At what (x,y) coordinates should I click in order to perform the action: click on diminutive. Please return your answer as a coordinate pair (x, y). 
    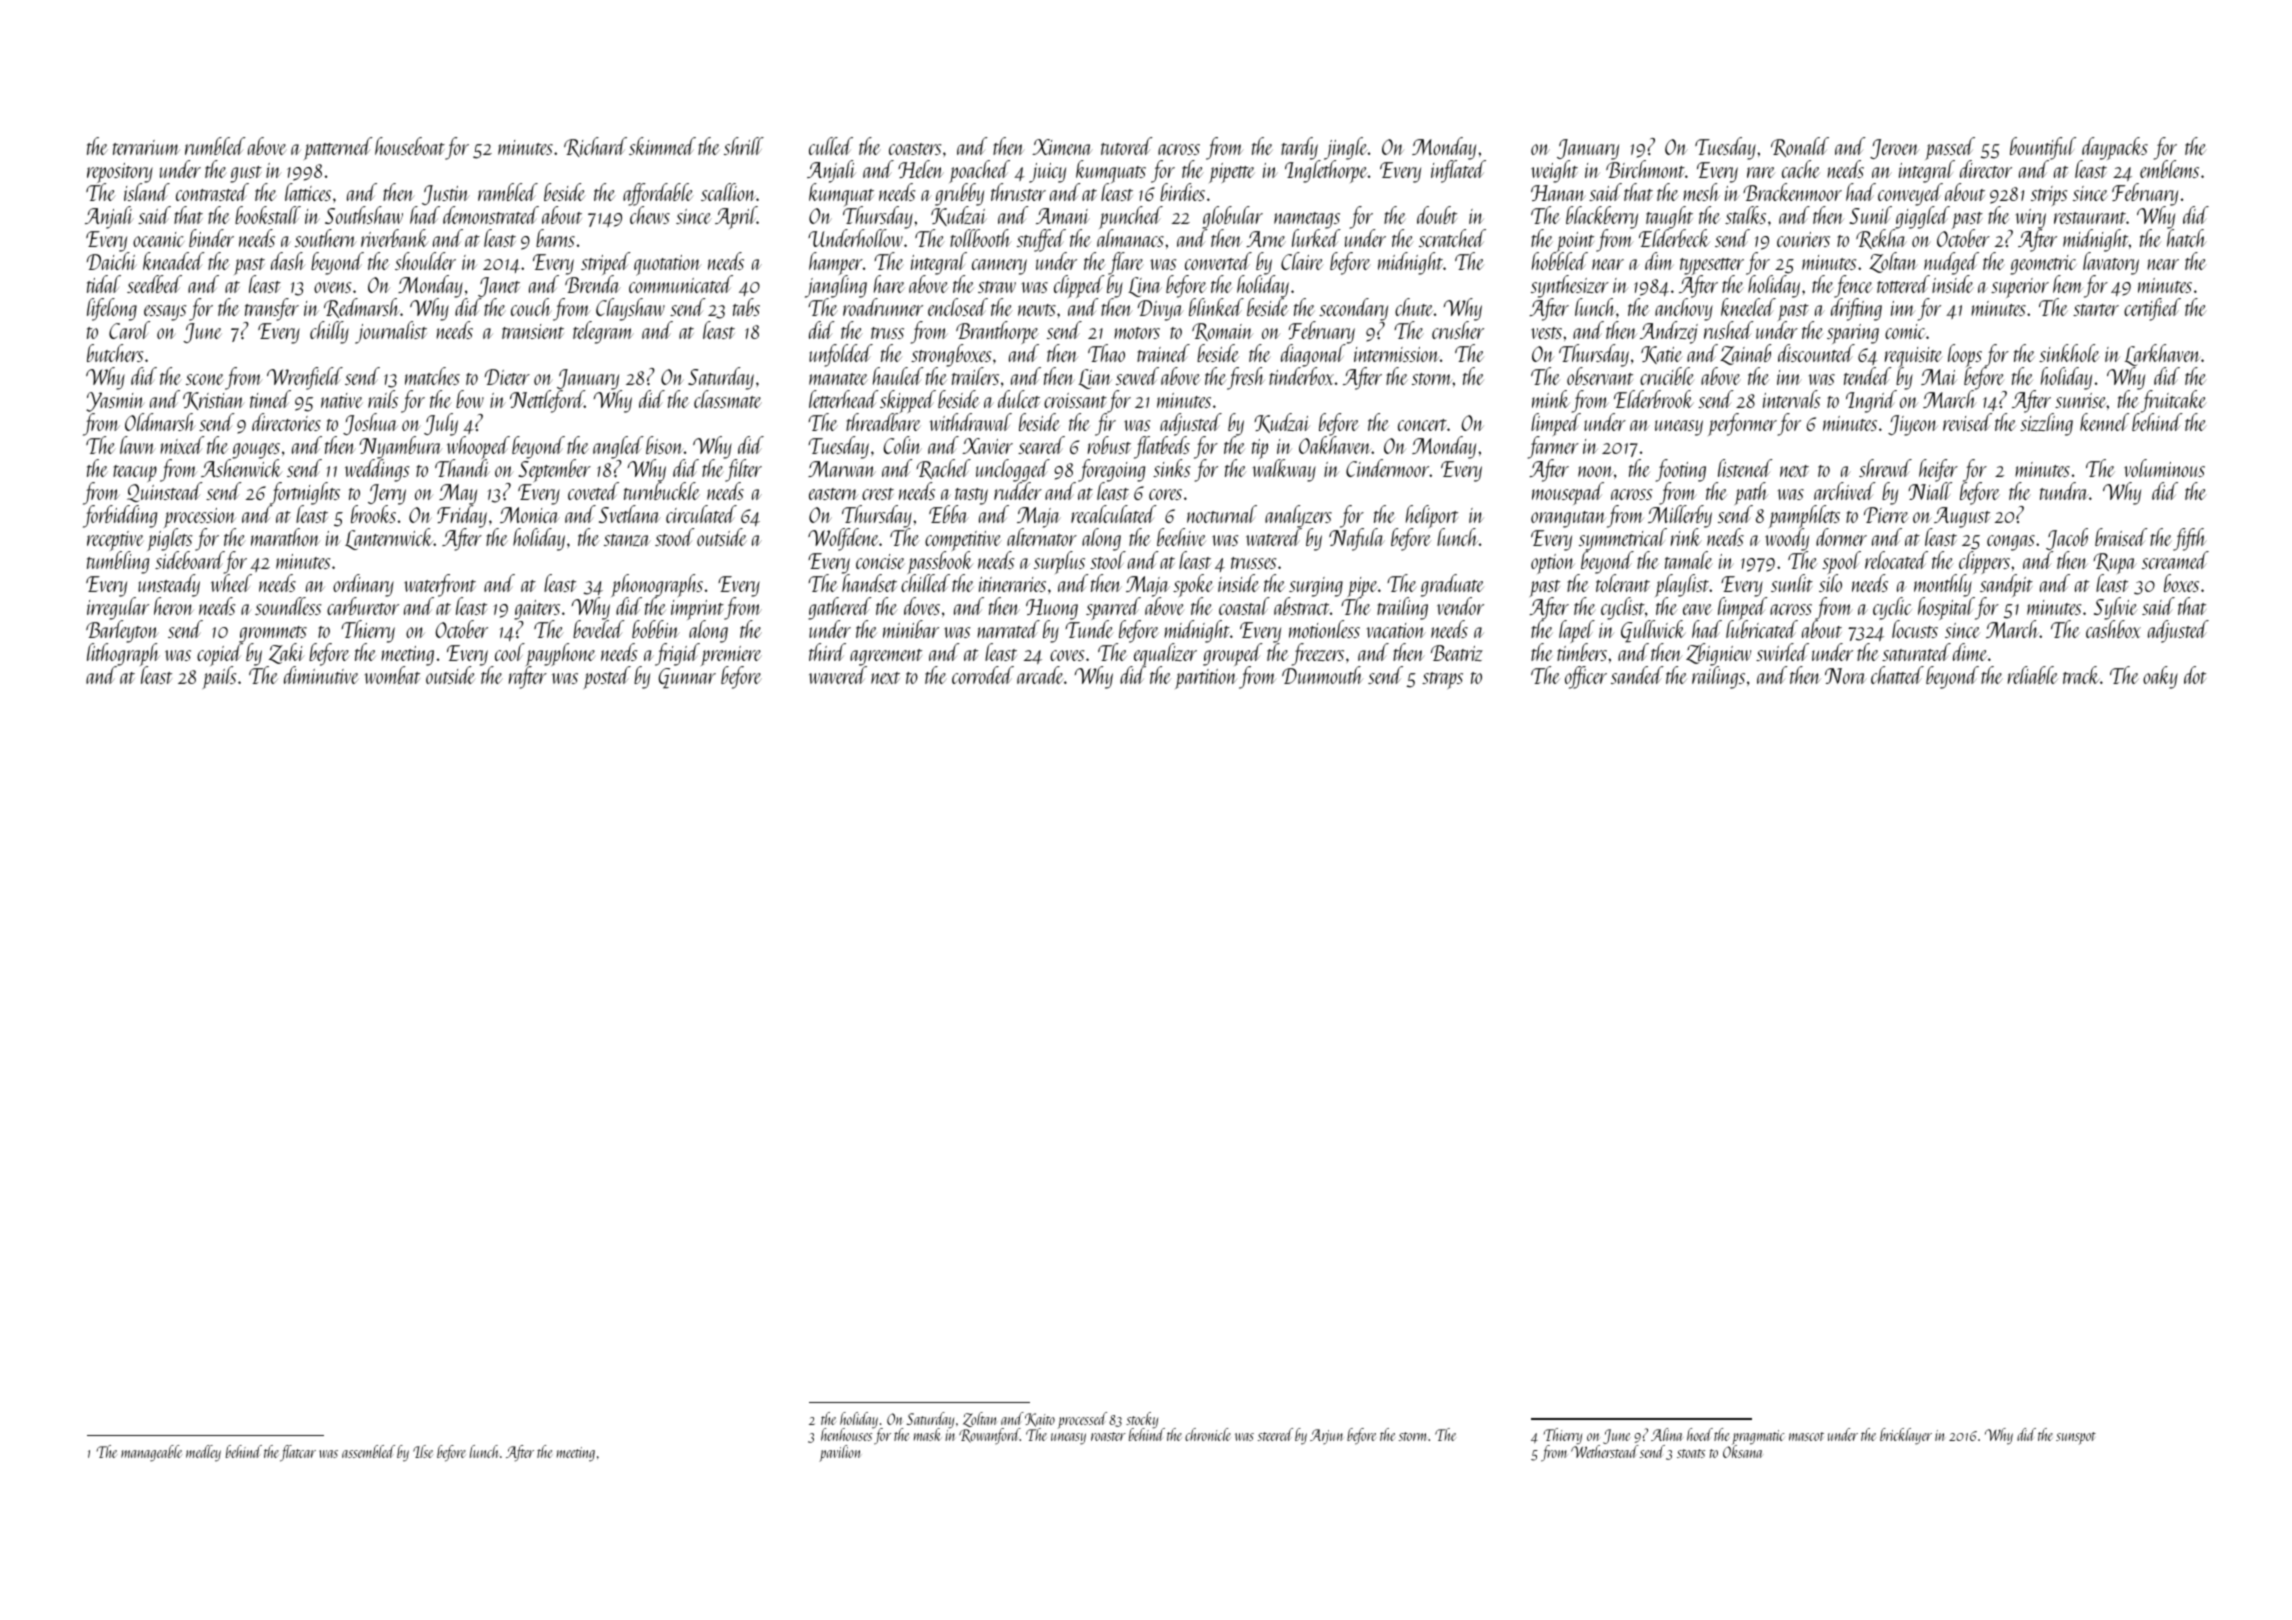
    Looking at the image, I should click on (321, 675).
